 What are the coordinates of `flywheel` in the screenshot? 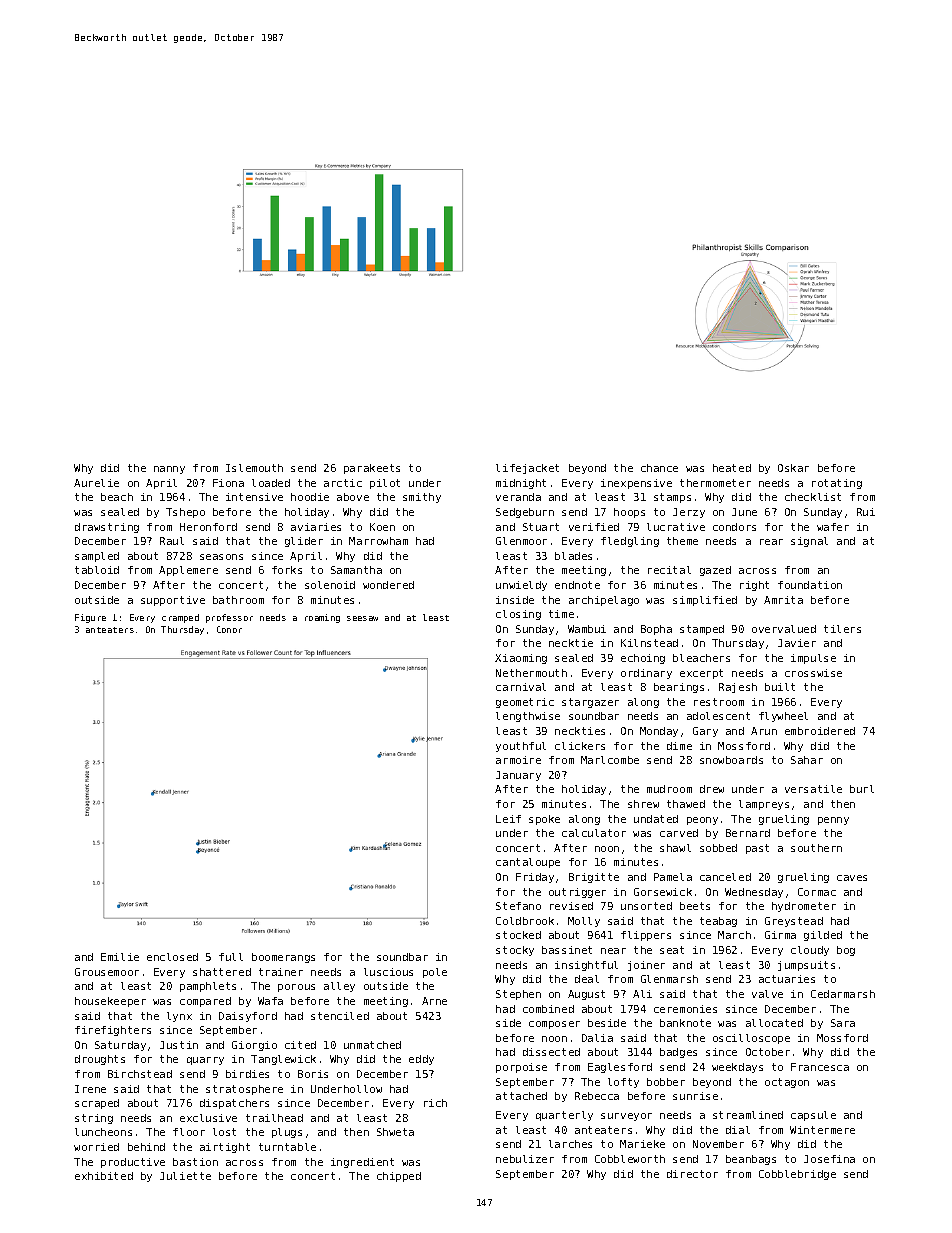 It's located at (783, 717).
